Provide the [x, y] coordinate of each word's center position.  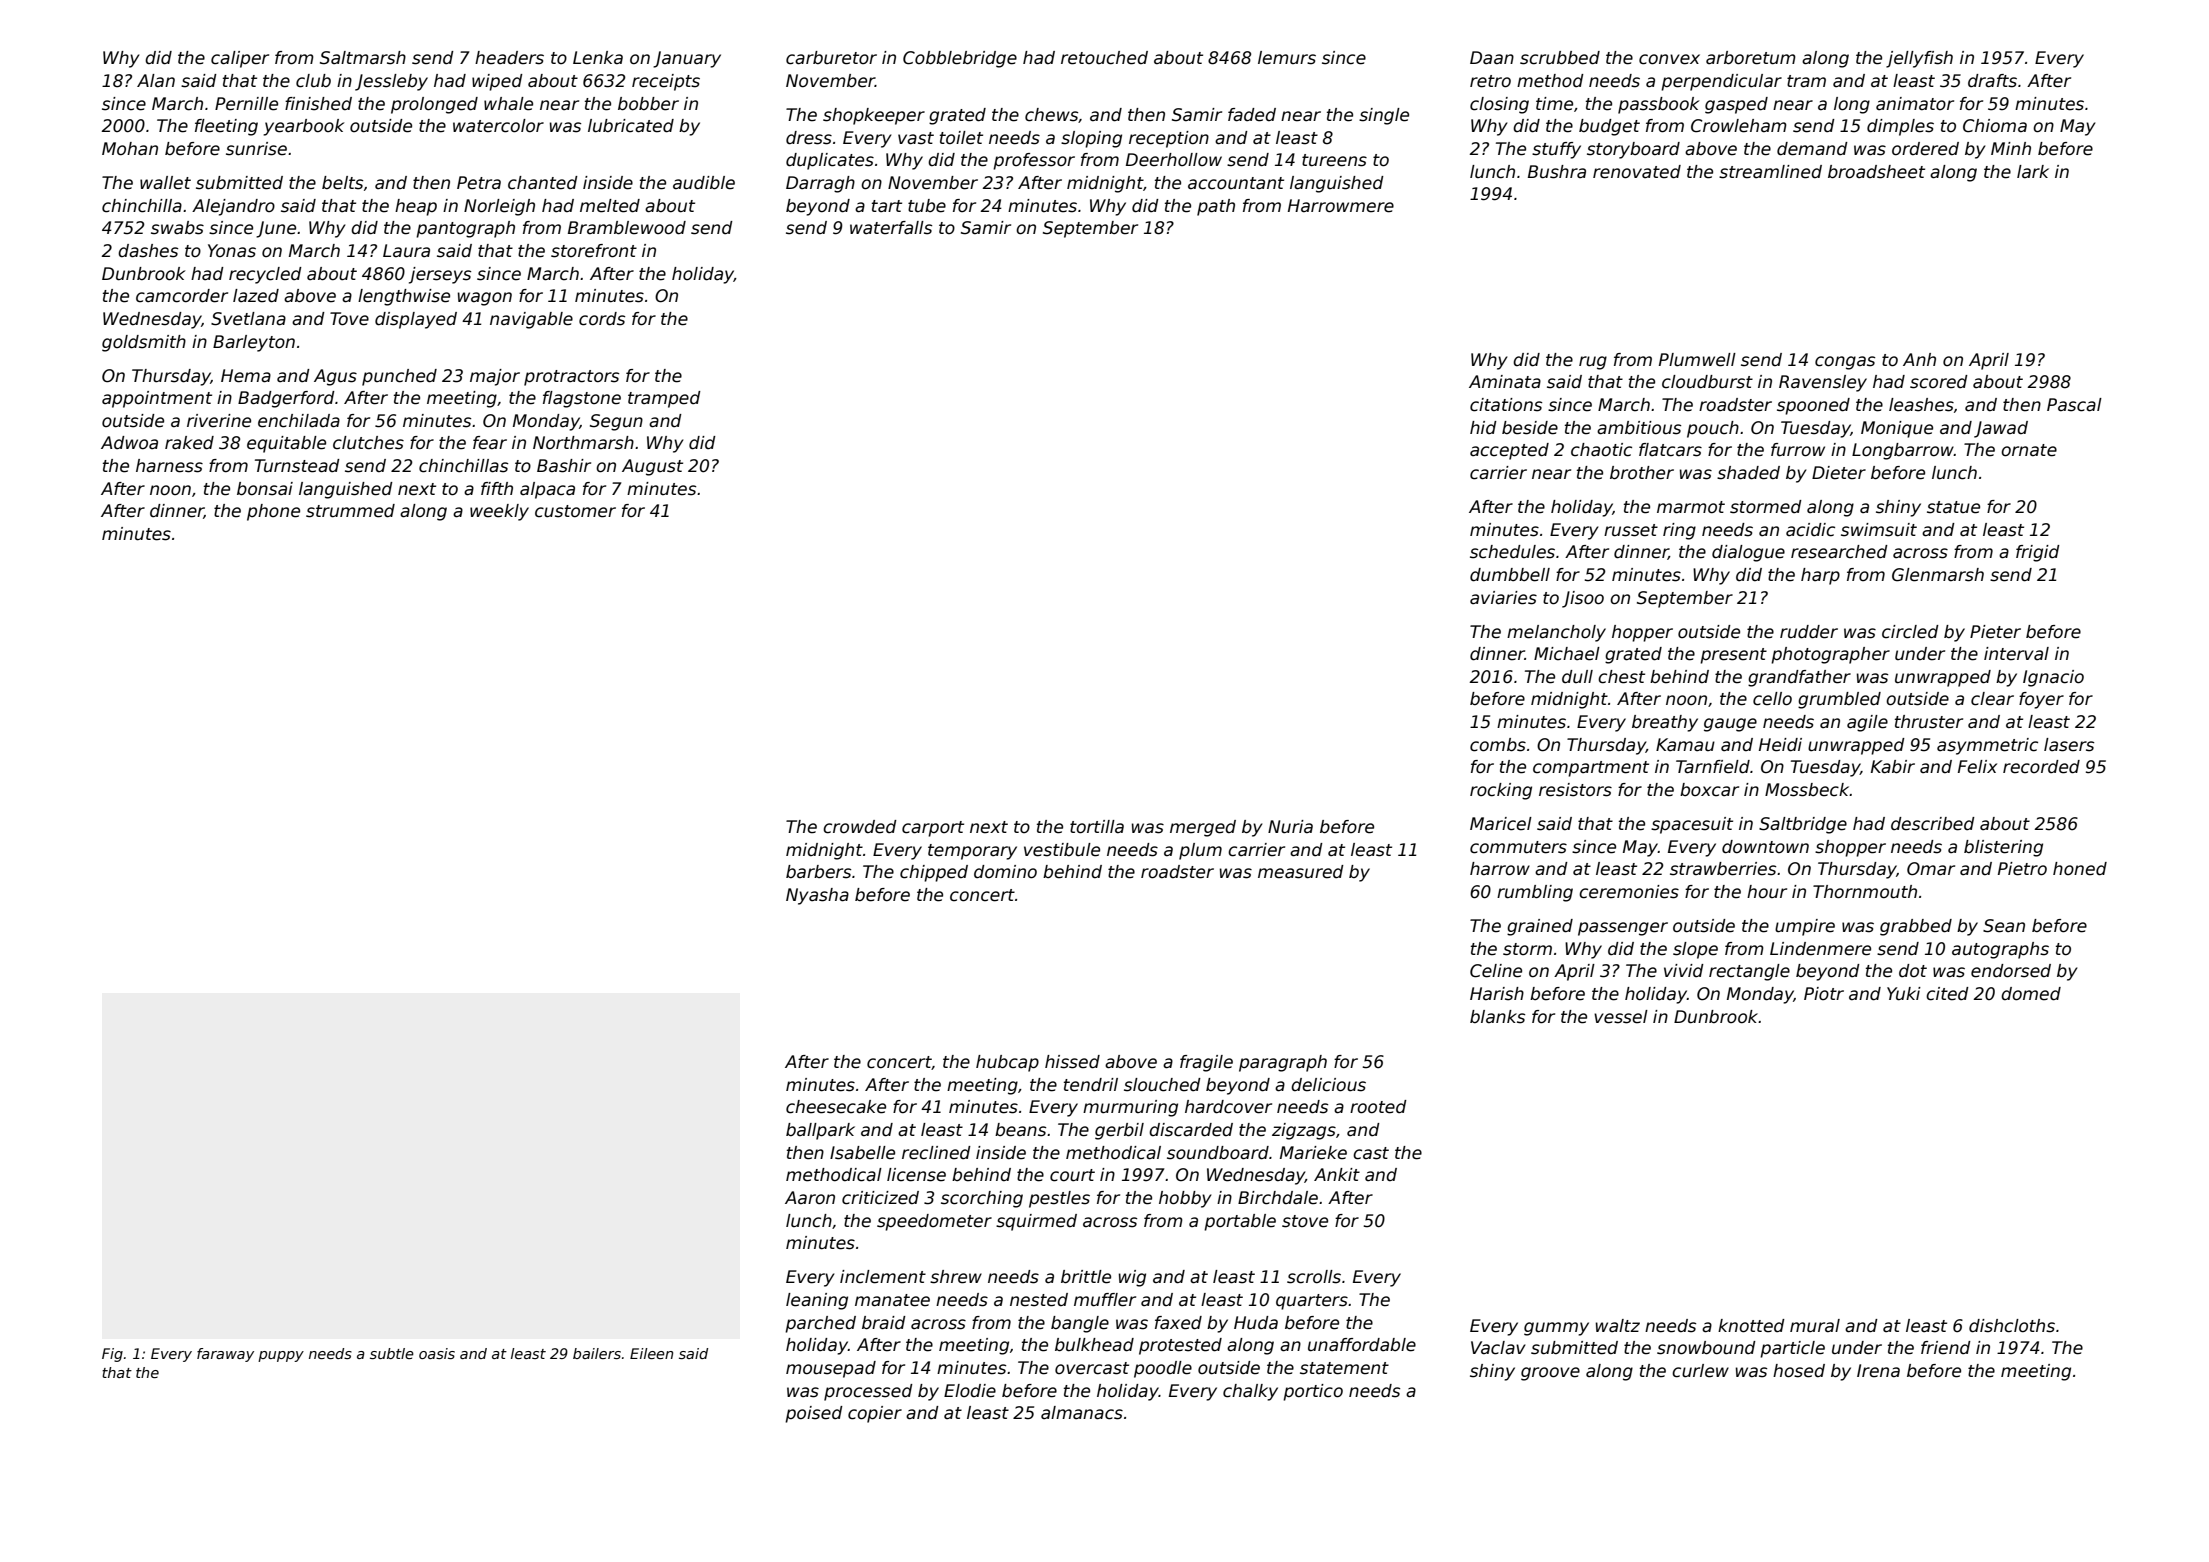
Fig [112, 1355]
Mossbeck [1807, 790]
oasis [437, 1353]
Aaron [810, 1198]
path [1216, 207]
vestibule [1062, 850]
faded [1252, 115]
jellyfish [1919, 59]
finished [318, 104]
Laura [406, 251]
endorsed [2011, 971]
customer [575, 511]
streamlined [1770, 172]
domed [2031, 994]
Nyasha [817, 896]
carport [933, 829]
